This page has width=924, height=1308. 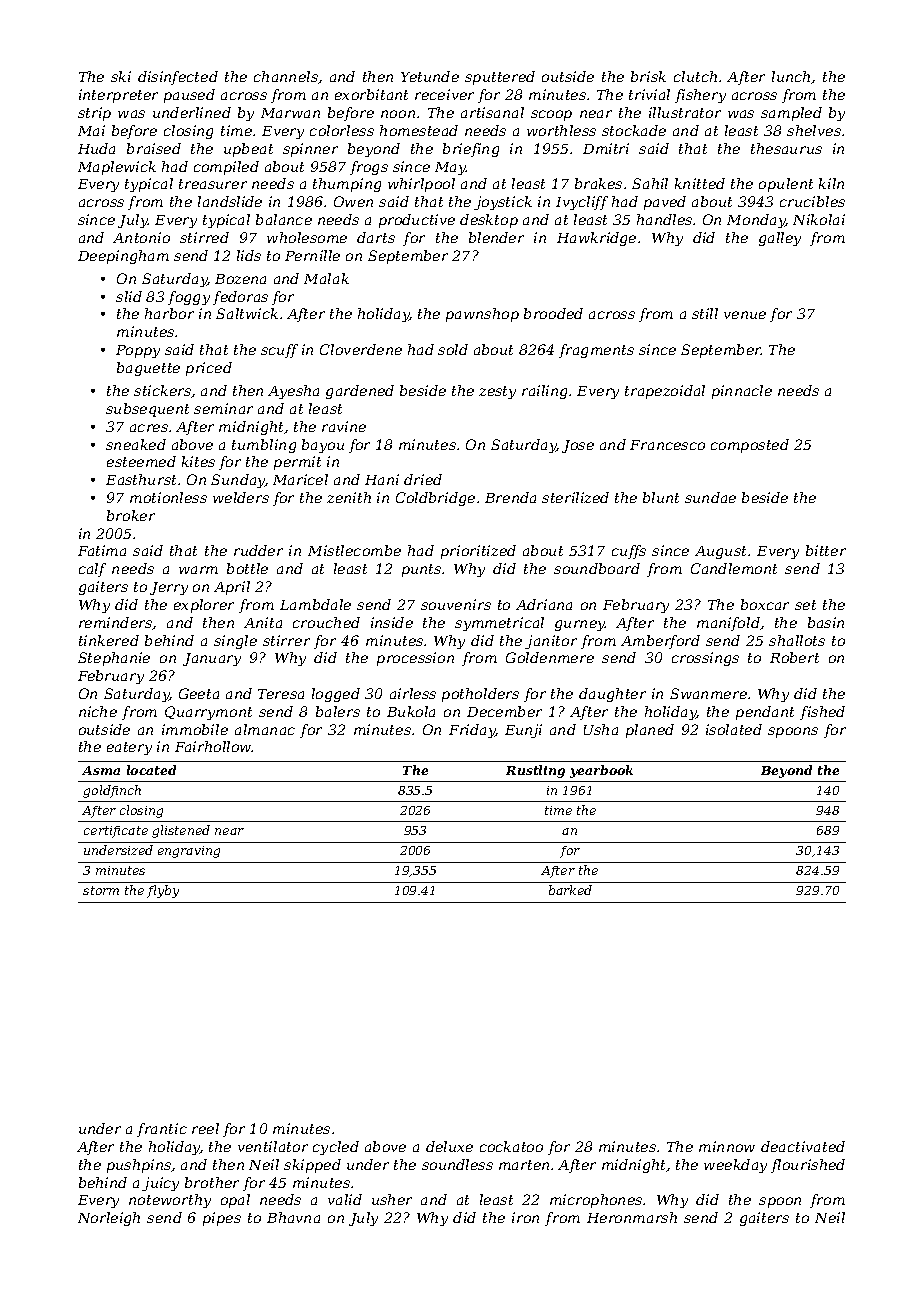 What do you see at coordinates (189, 852) in the page?
I see `engraving` at bounding box center [189, 852].
